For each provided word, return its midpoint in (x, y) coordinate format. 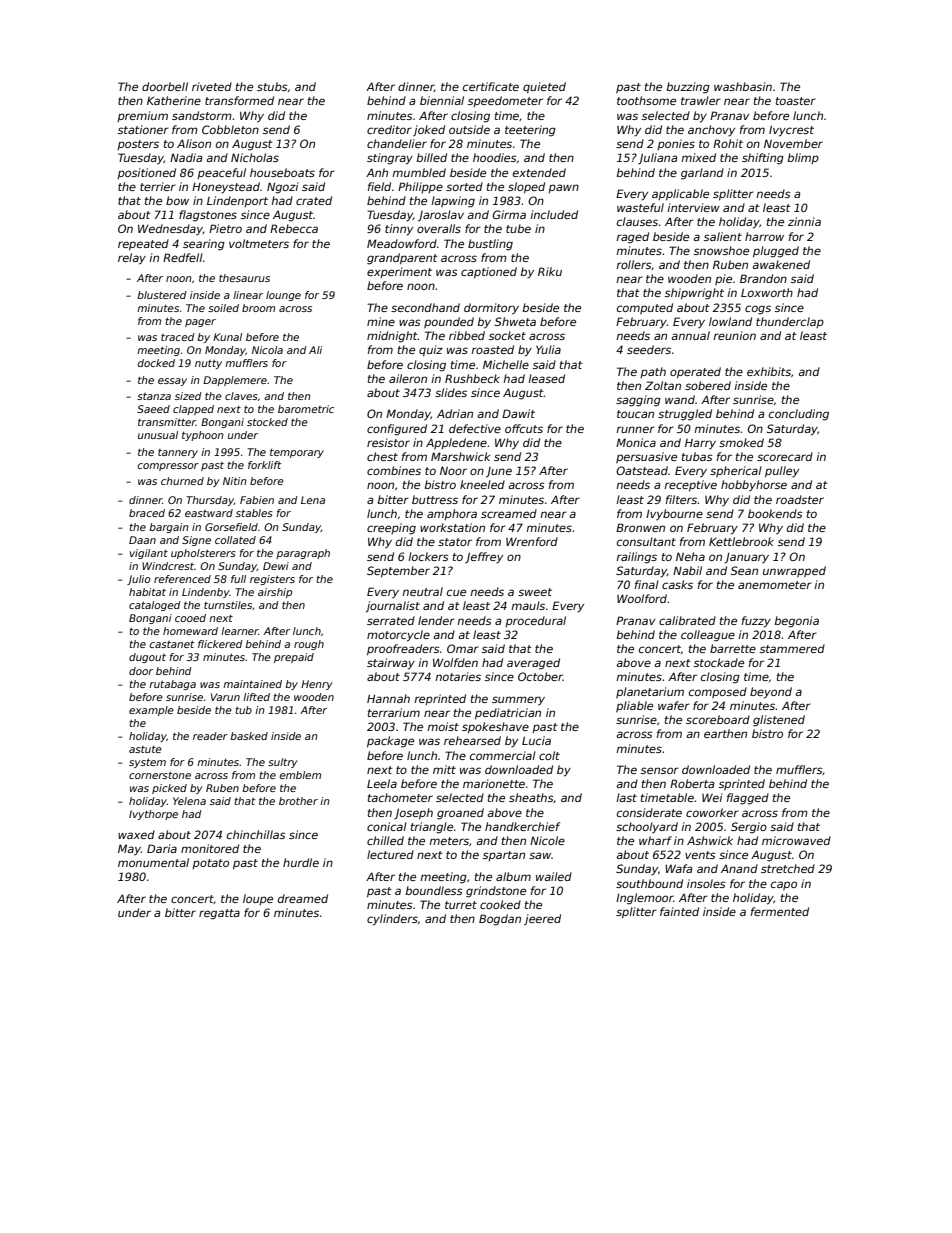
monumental (153, 862)
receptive (690, 486)
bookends (775, 513)
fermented (780, 911)
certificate (491, 86)
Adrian (455, 413)
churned (182, 481)
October (540, 676)
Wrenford (532, 541)
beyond (771, 693)
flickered (220, 644)
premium (142, 116)
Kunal (227, 337)
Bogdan (500, 920)
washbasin (743, 86)
